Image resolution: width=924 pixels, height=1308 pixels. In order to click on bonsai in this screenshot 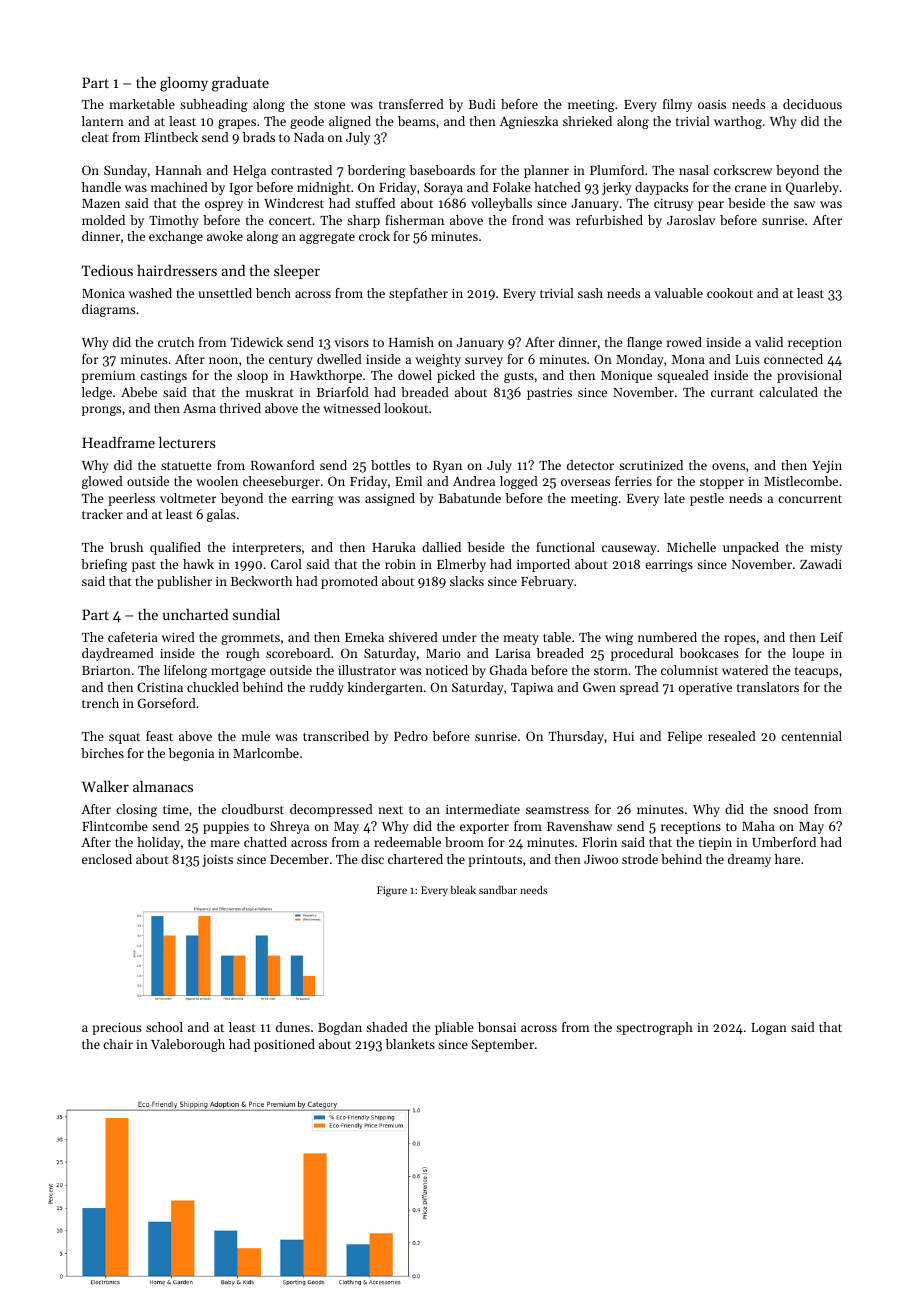, I will do `click(497, 1027)`.
